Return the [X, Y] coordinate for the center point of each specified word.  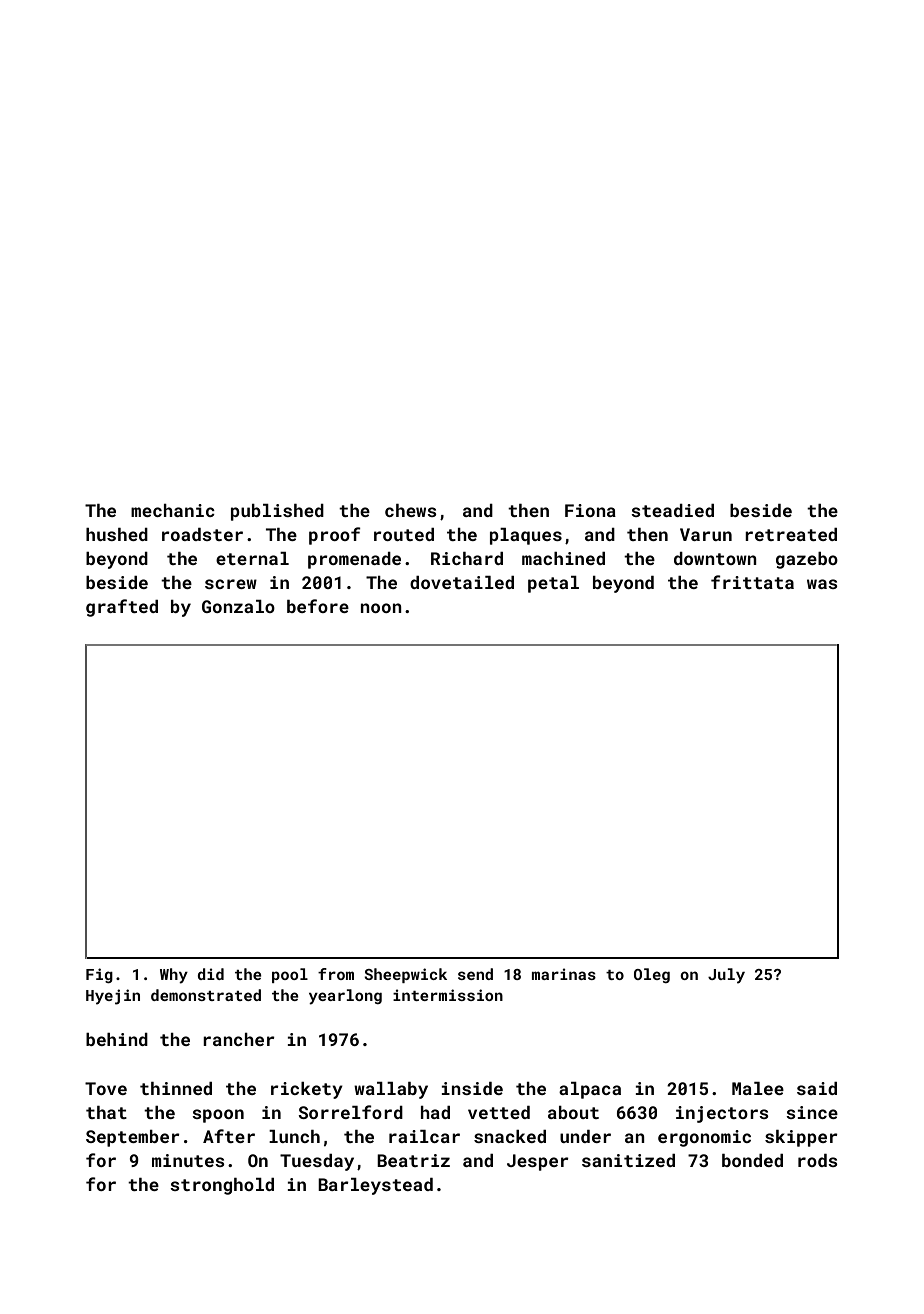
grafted [122, 608]
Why [174, 976]
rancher [239, 1039]
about [573, 1112]
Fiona [590, 510]
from [336, 974]
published [277, 512]
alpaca [590, 1090]
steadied [672, 510]
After [229, 1136]
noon [381, 608]
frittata [752, 582]
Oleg [652, 975]
